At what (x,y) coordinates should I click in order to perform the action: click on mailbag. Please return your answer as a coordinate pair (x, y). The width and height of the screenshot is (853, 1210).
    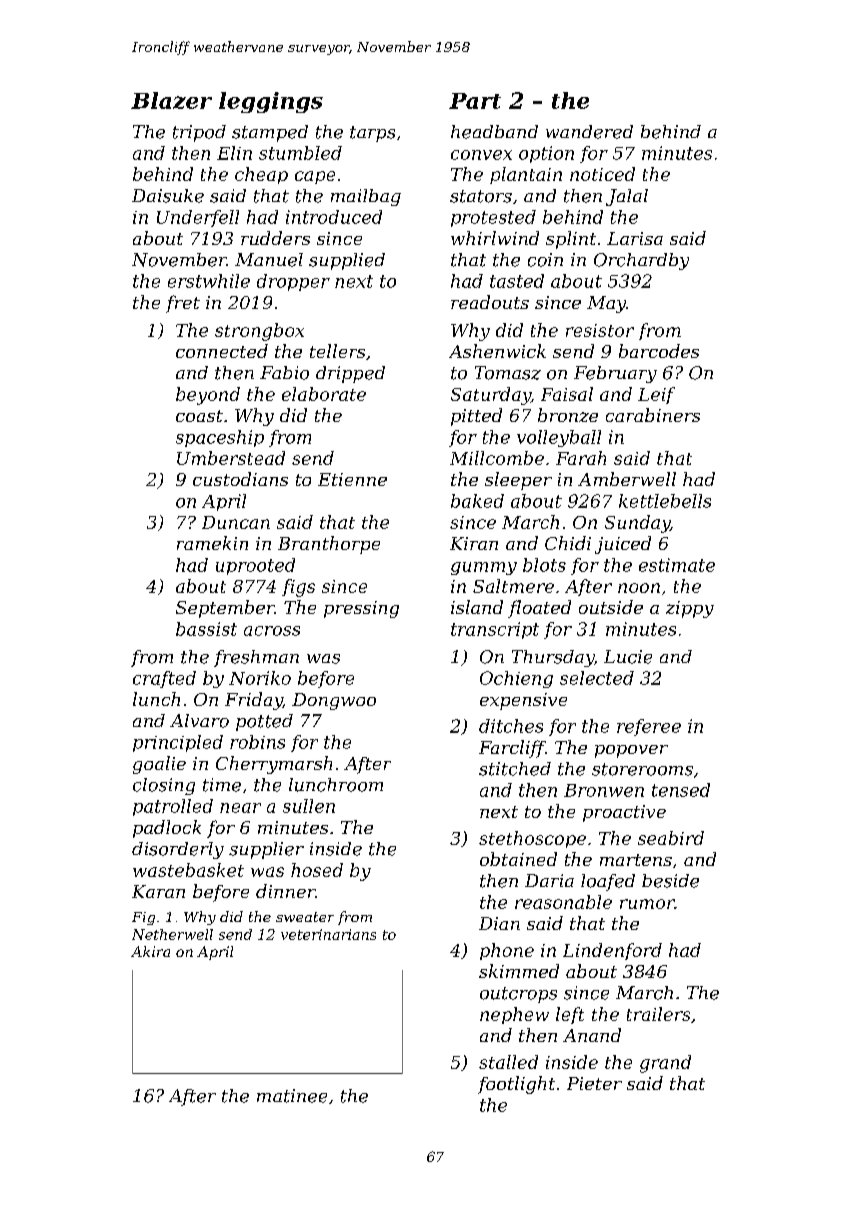
    Looking at the image, I should click on (366, 197).
